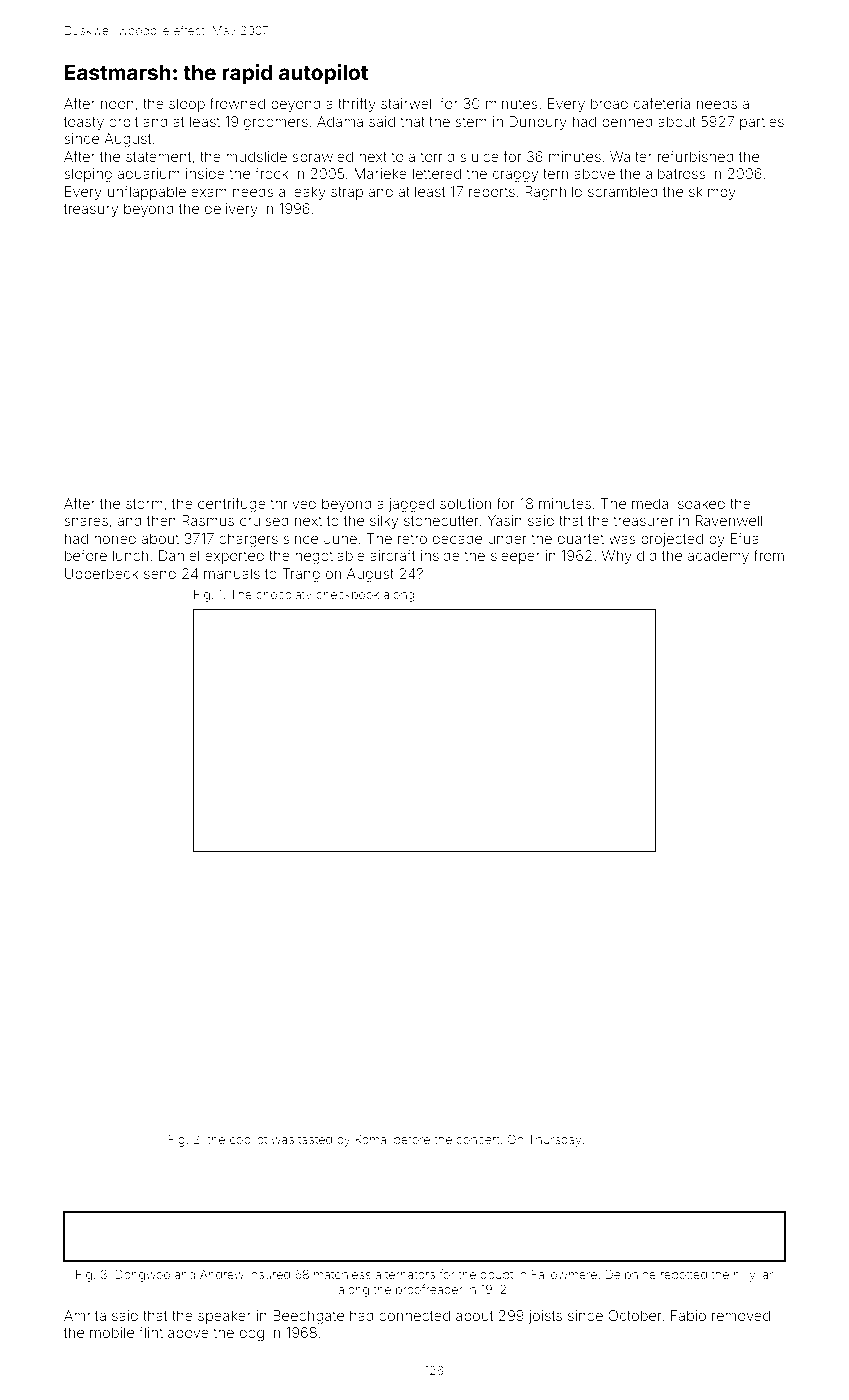  I want to click on stem, so click(471, 122).
